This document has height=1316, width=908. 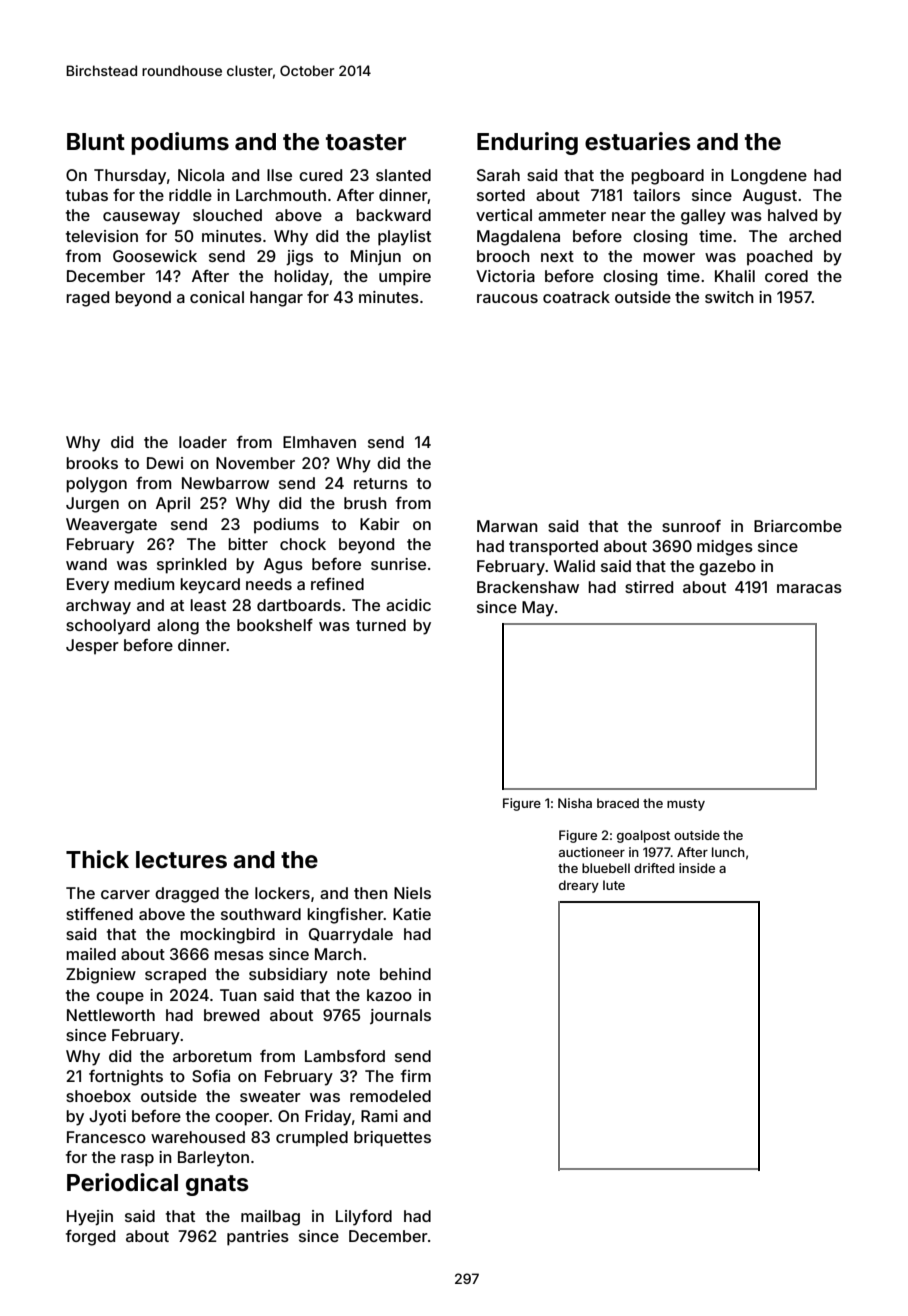 I want to click on conical, so click(x=217, y=297).
